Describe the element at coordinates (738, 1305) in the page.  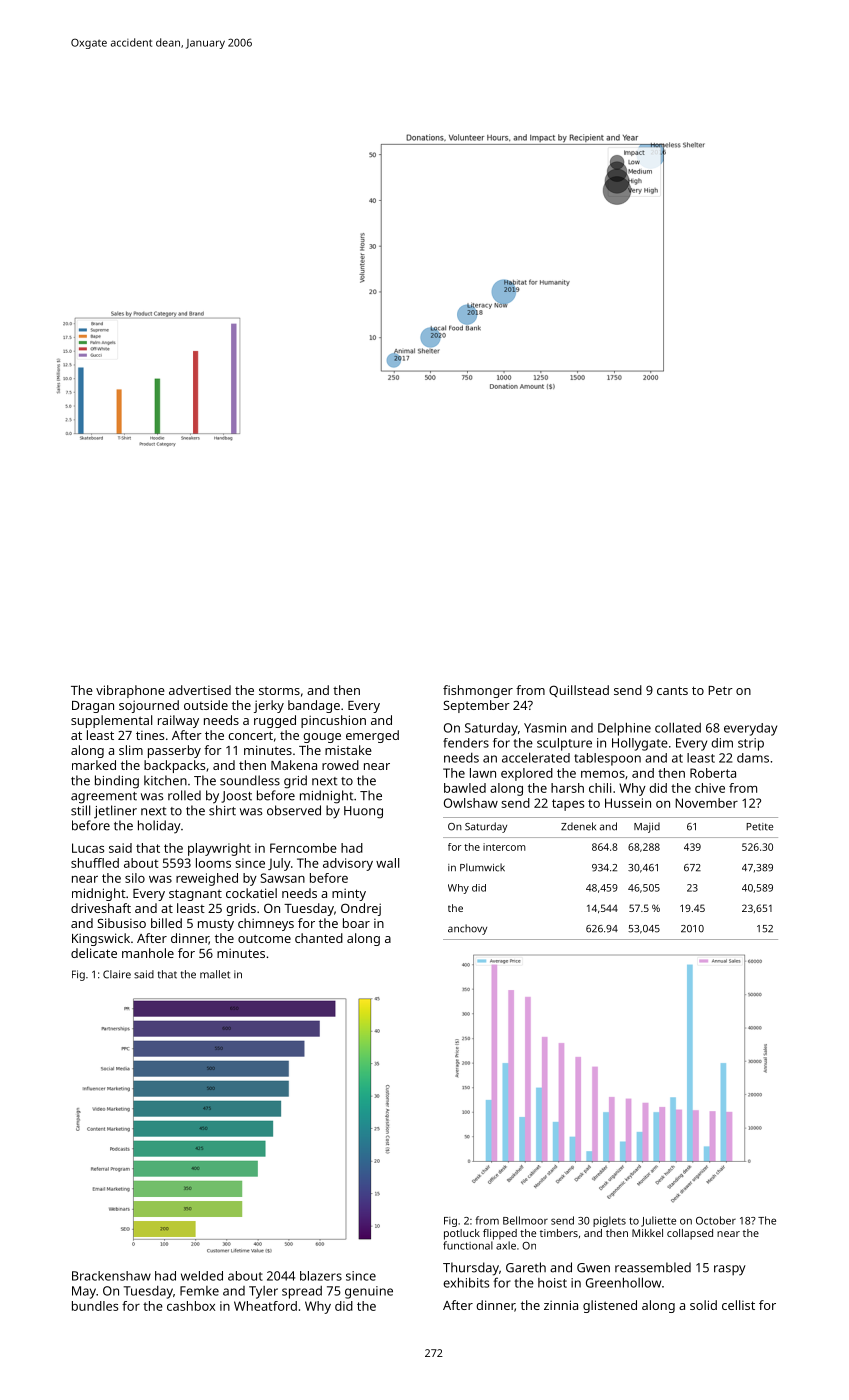
I see `cellist` at that location.
